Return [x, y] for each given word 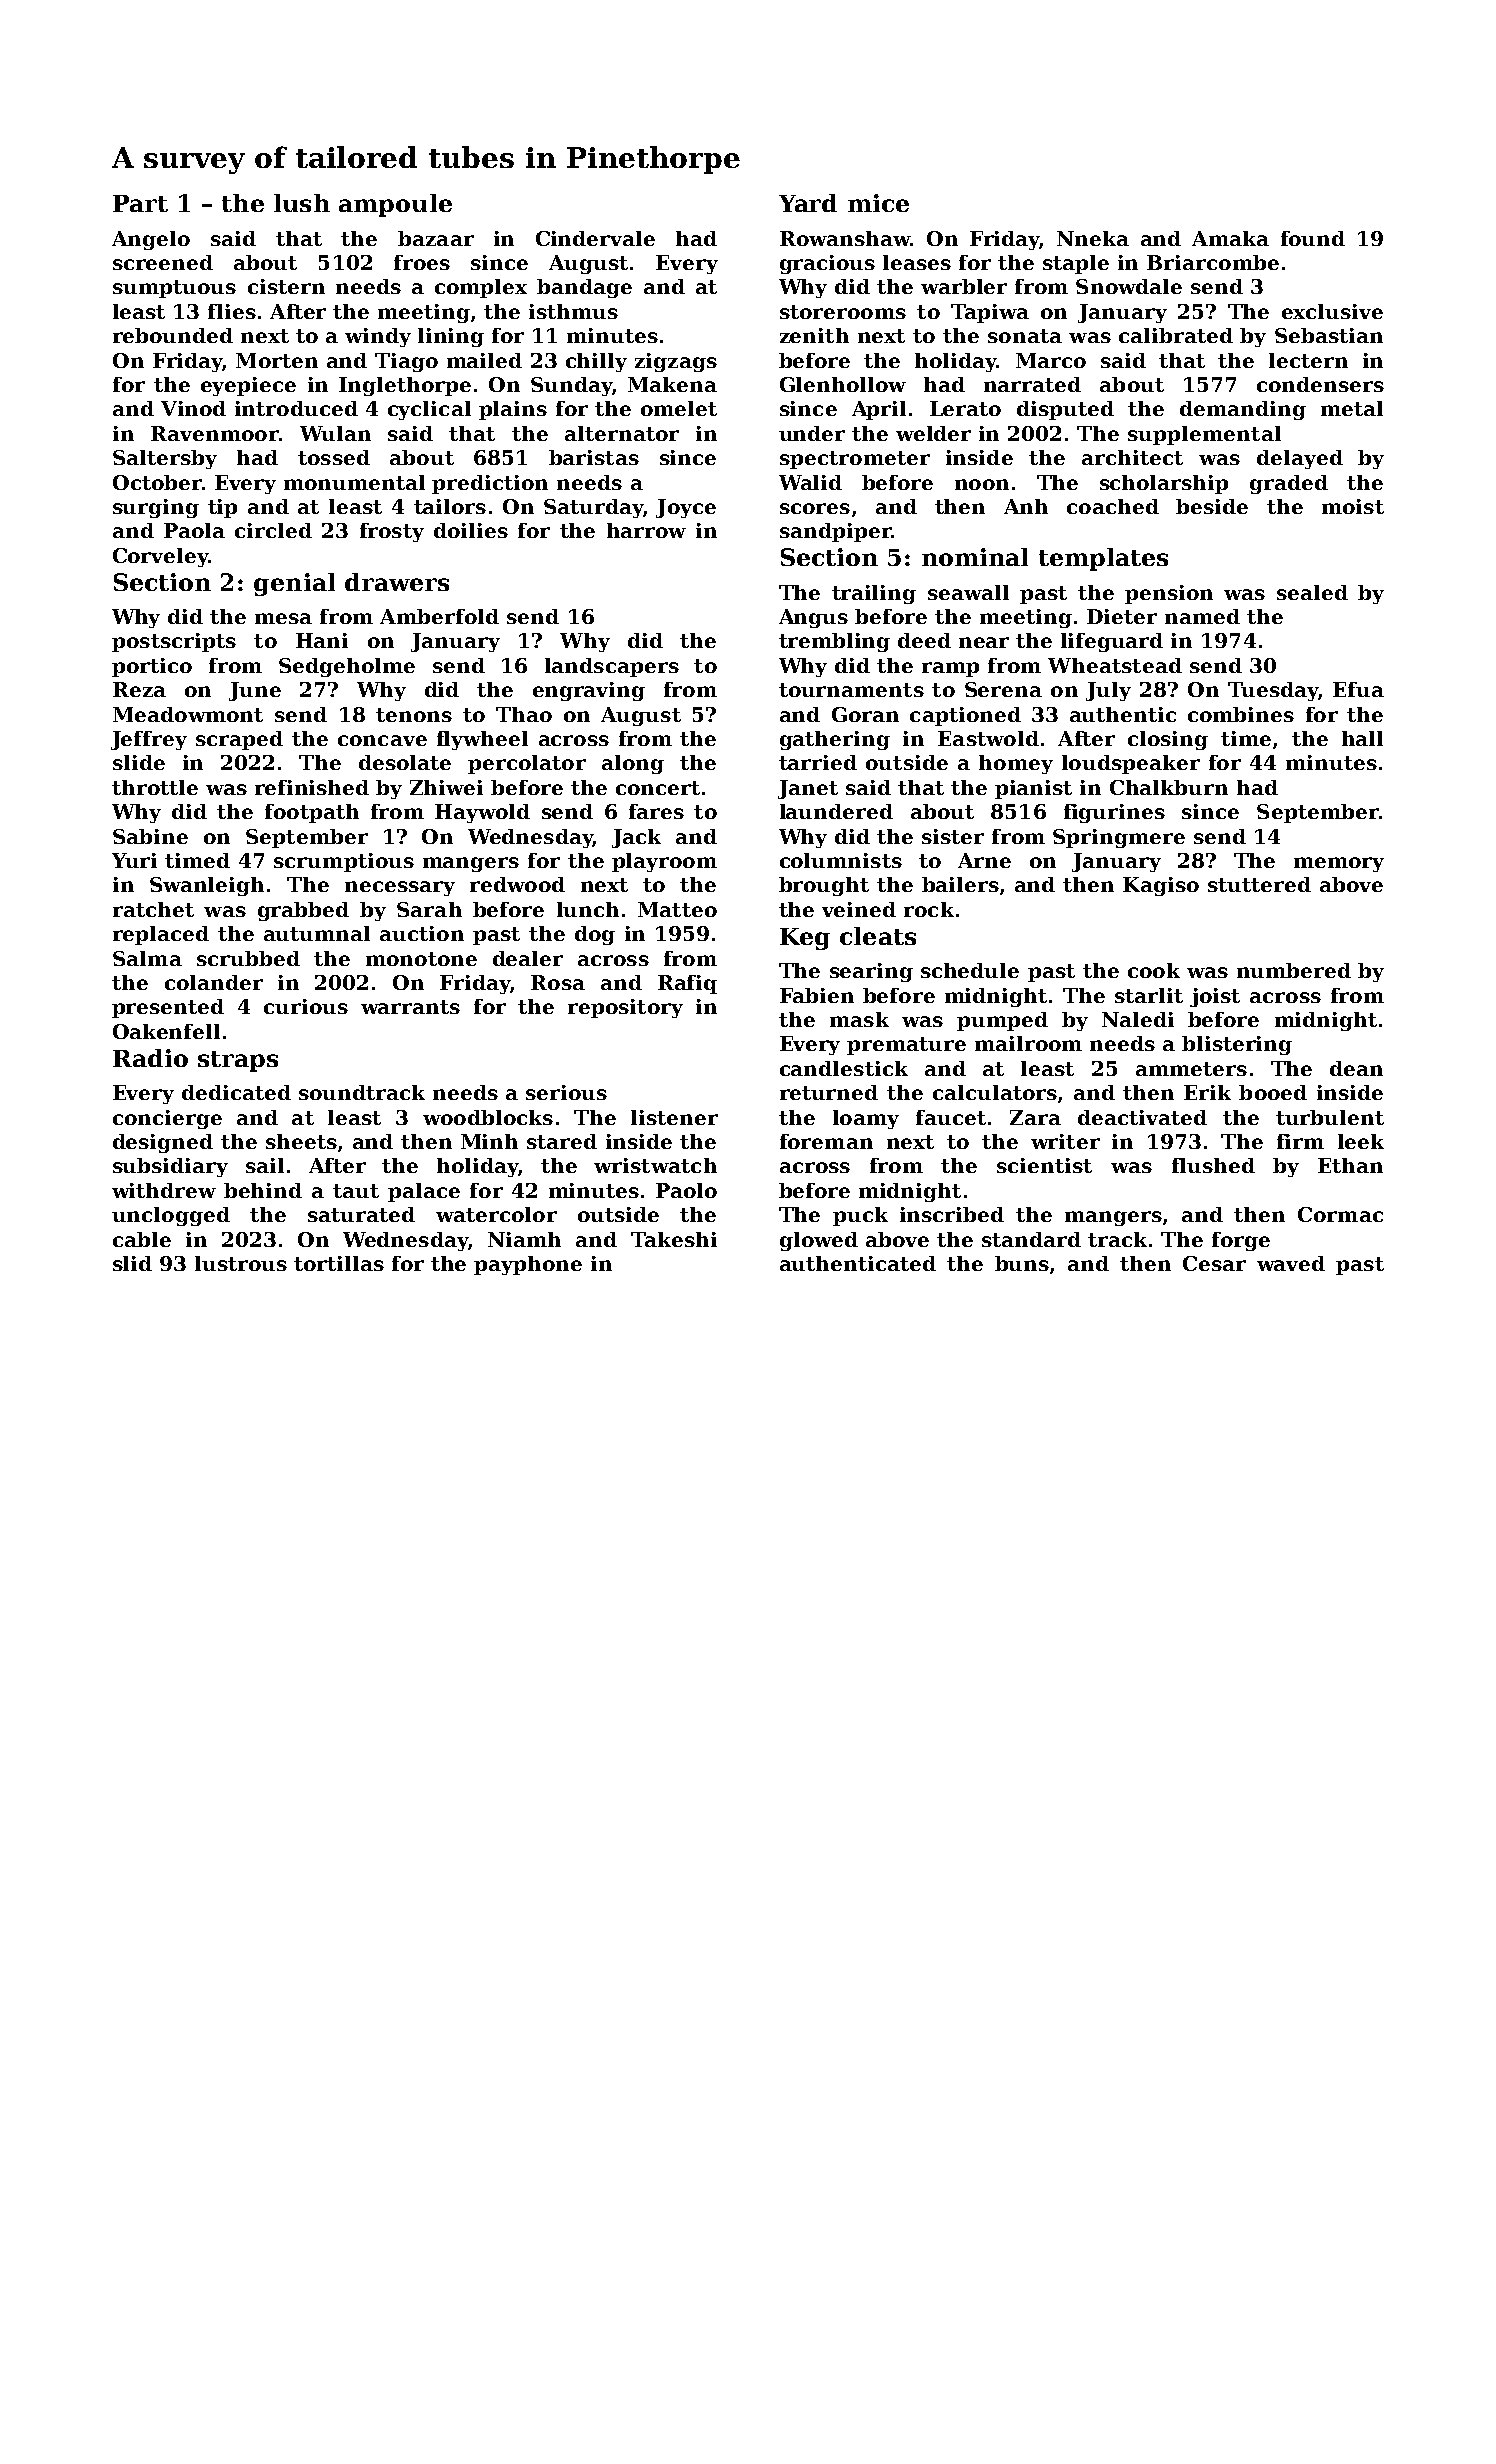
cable [142, 1239]
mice [878, 203]
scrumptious [344, 862]
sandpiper [835, 532]
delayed [1300, 459]
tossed [334, 457]
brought [824, 886]
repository [625, 1008]
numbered [1294, 970]
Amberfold [439, 616]
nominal [975, 557]
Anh [1026, 506]
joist [1215, 997]
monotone [421, 959]
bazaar [436, 238]
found [1313, 238]
